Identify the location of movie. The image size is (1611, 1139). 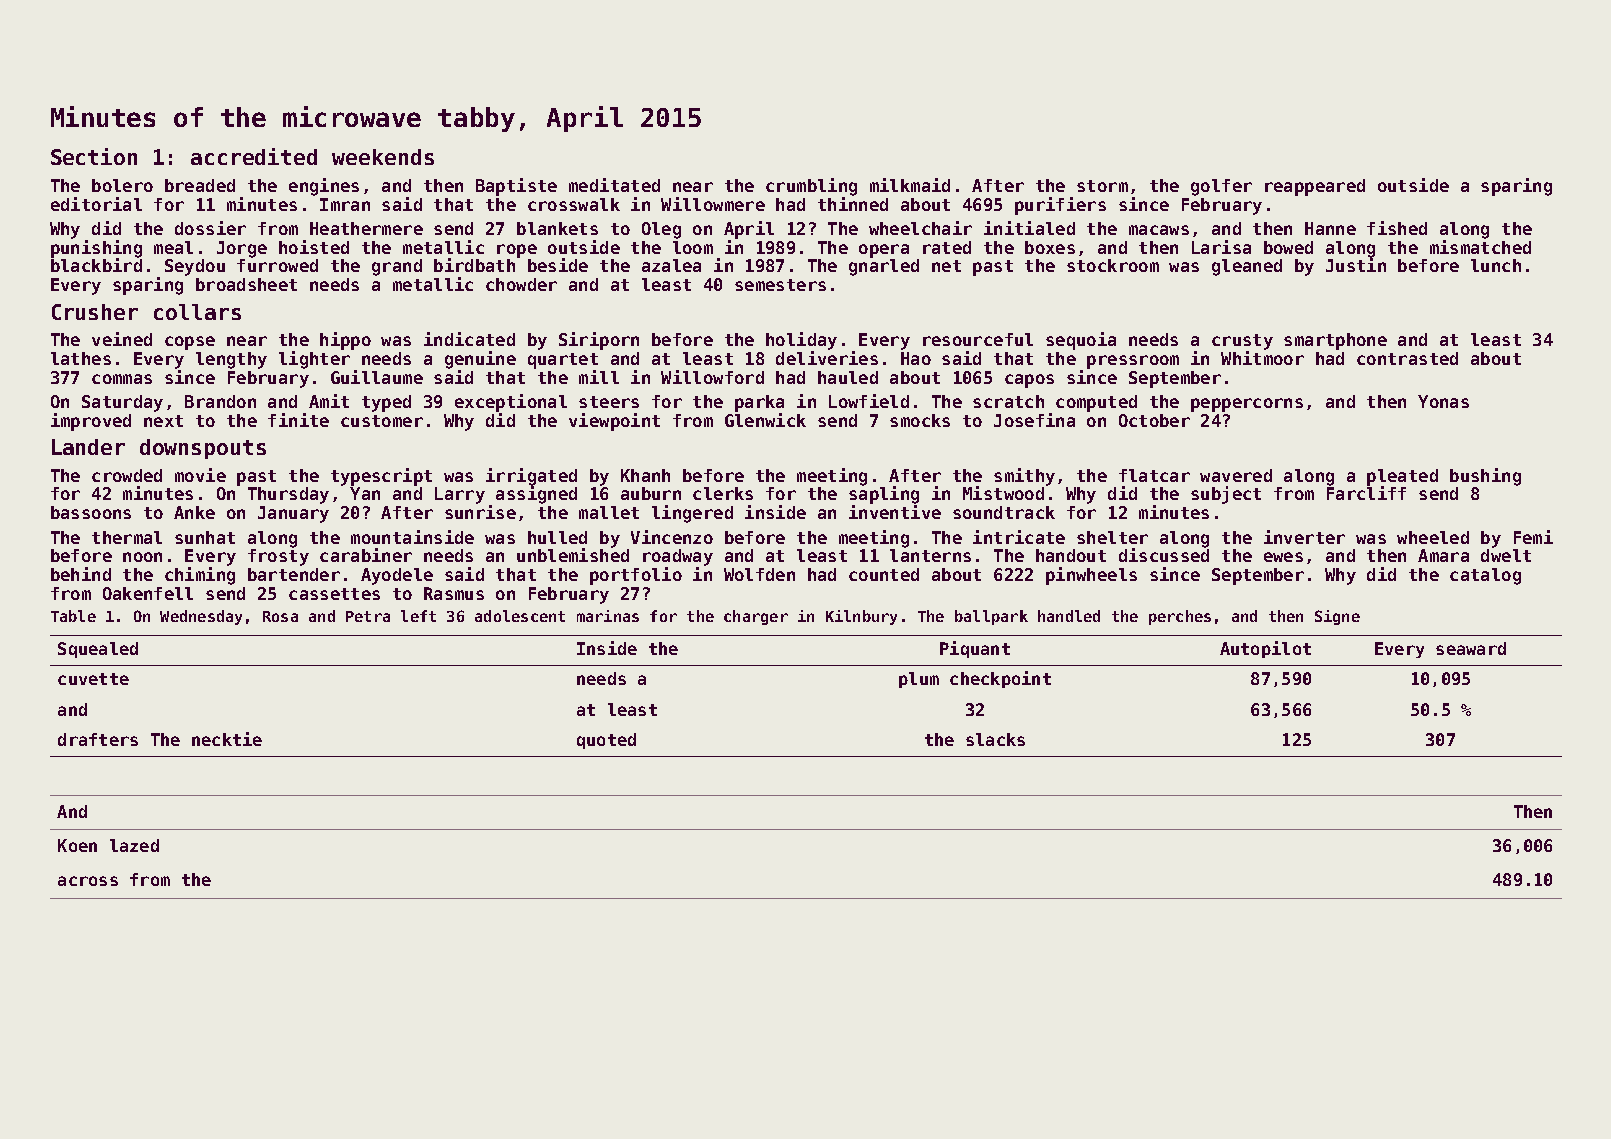
(200, 475).
